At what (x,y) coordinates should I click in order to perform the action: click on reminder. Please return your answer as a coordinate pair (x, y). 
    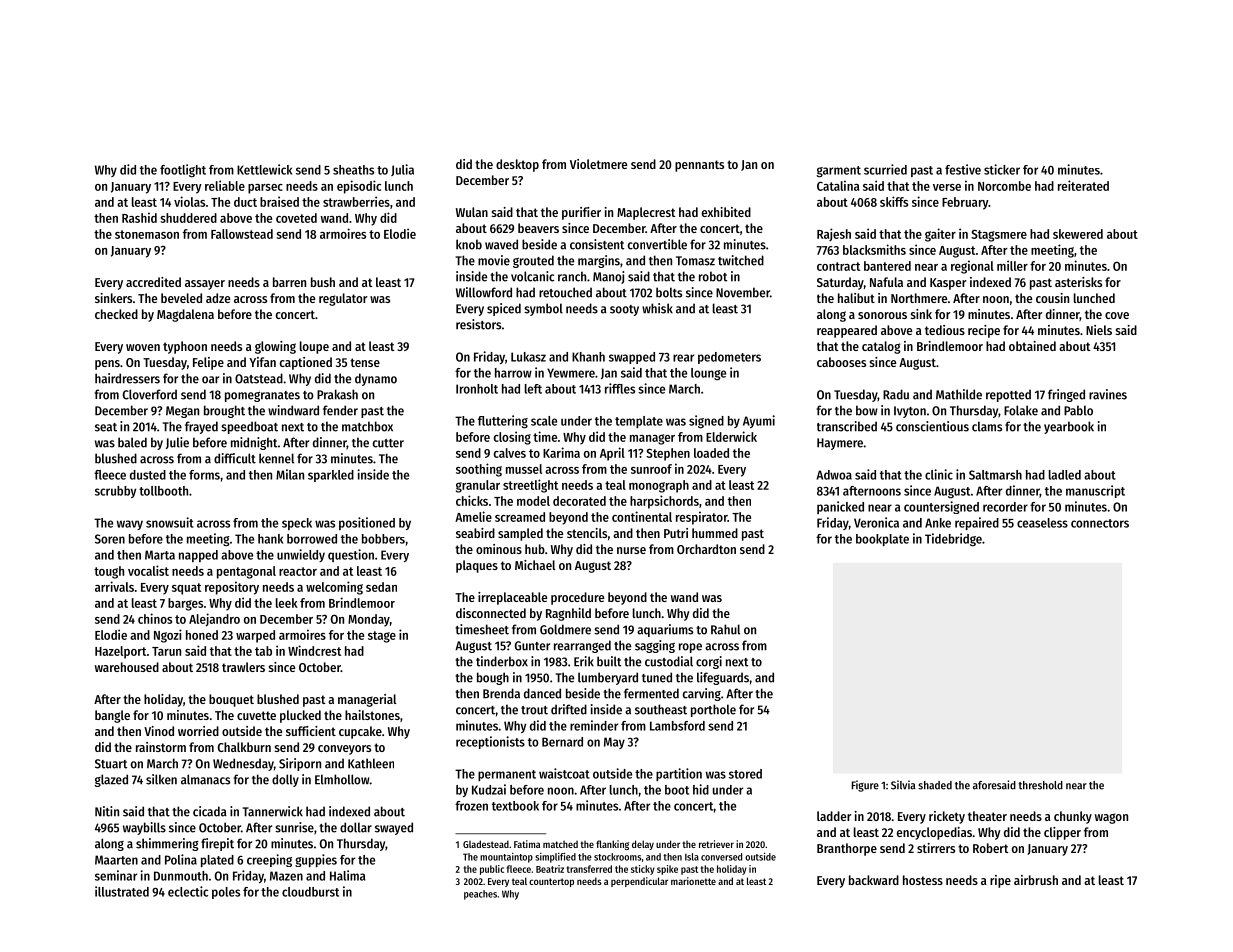
    Looking at the image, I should click on (594, 725).
